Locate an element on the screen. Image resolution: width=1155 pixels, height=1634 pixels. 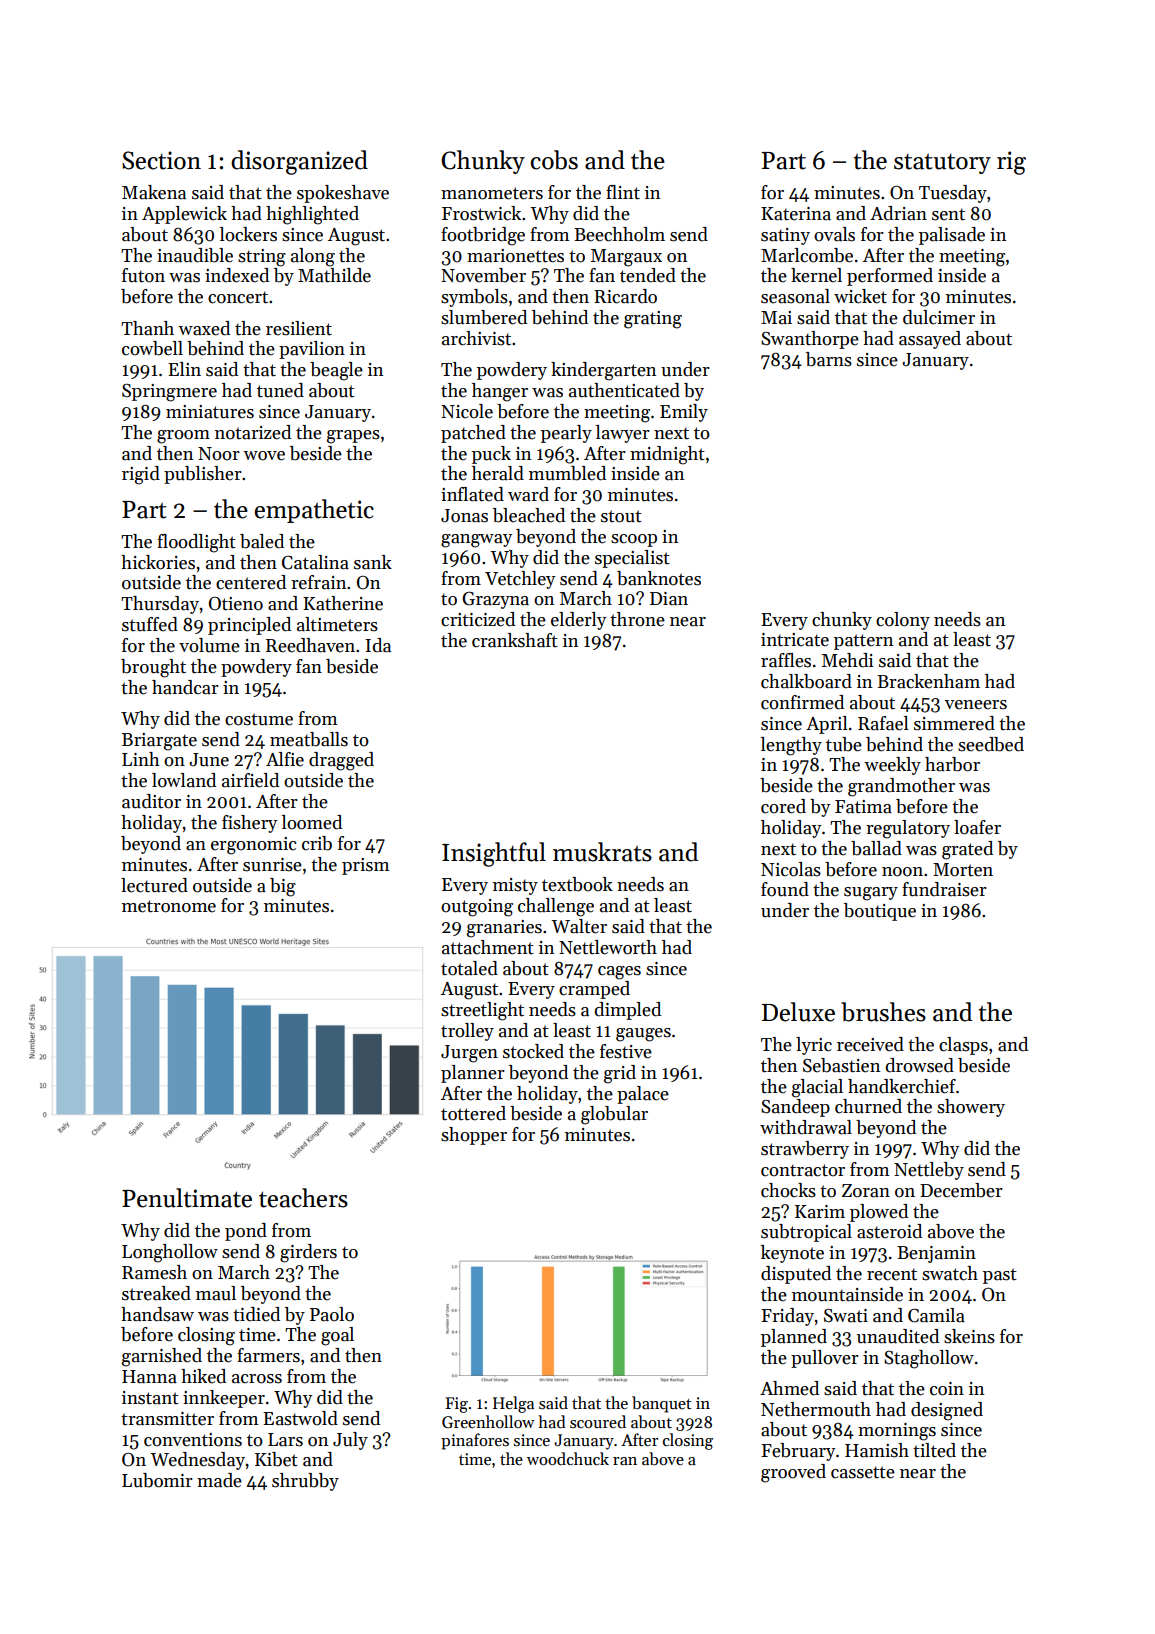
chocks is located at coordinates (788, 1190).
